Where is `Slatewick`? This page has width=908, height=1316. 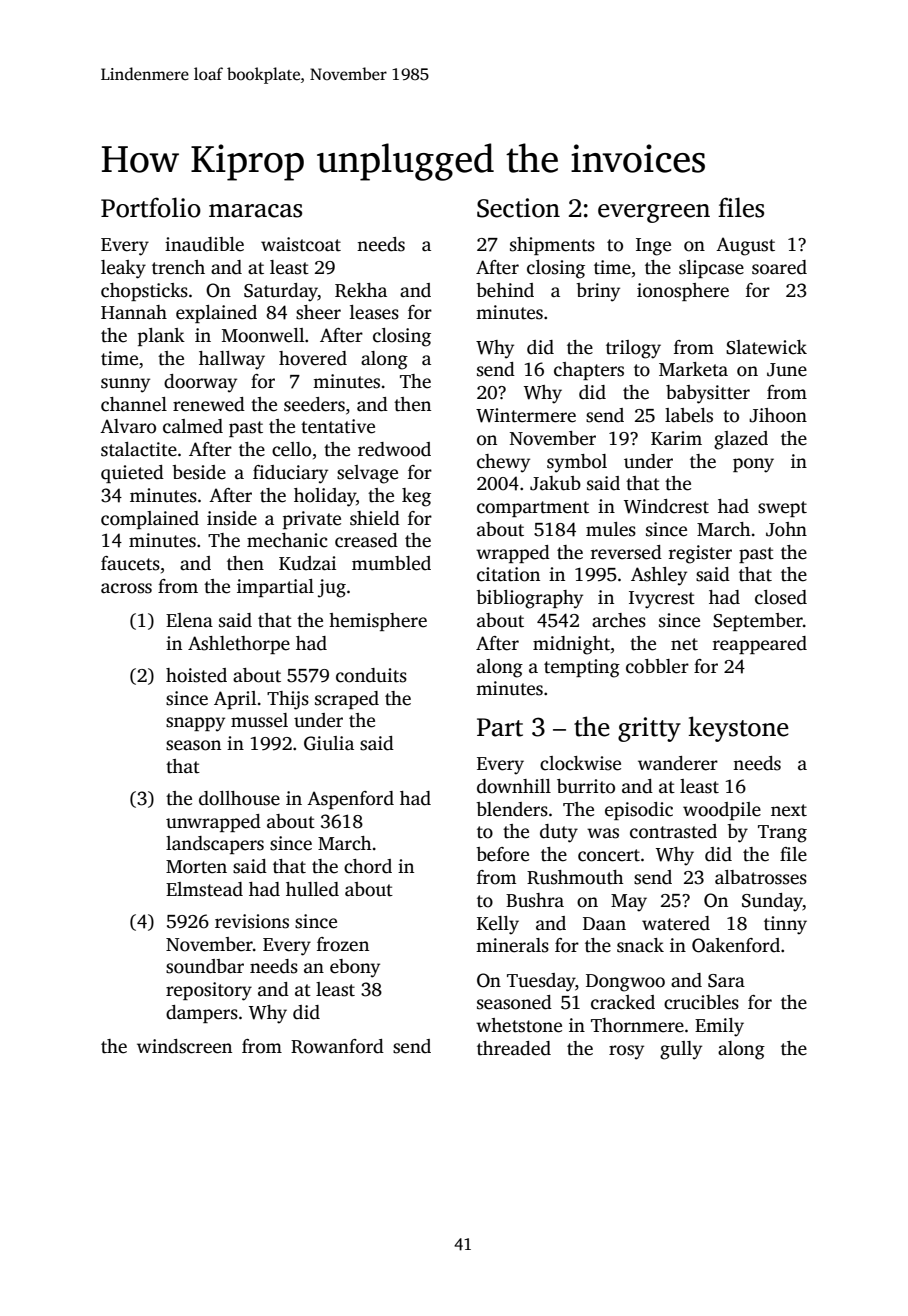
Slatewick is located at coordinates (766, 347).
